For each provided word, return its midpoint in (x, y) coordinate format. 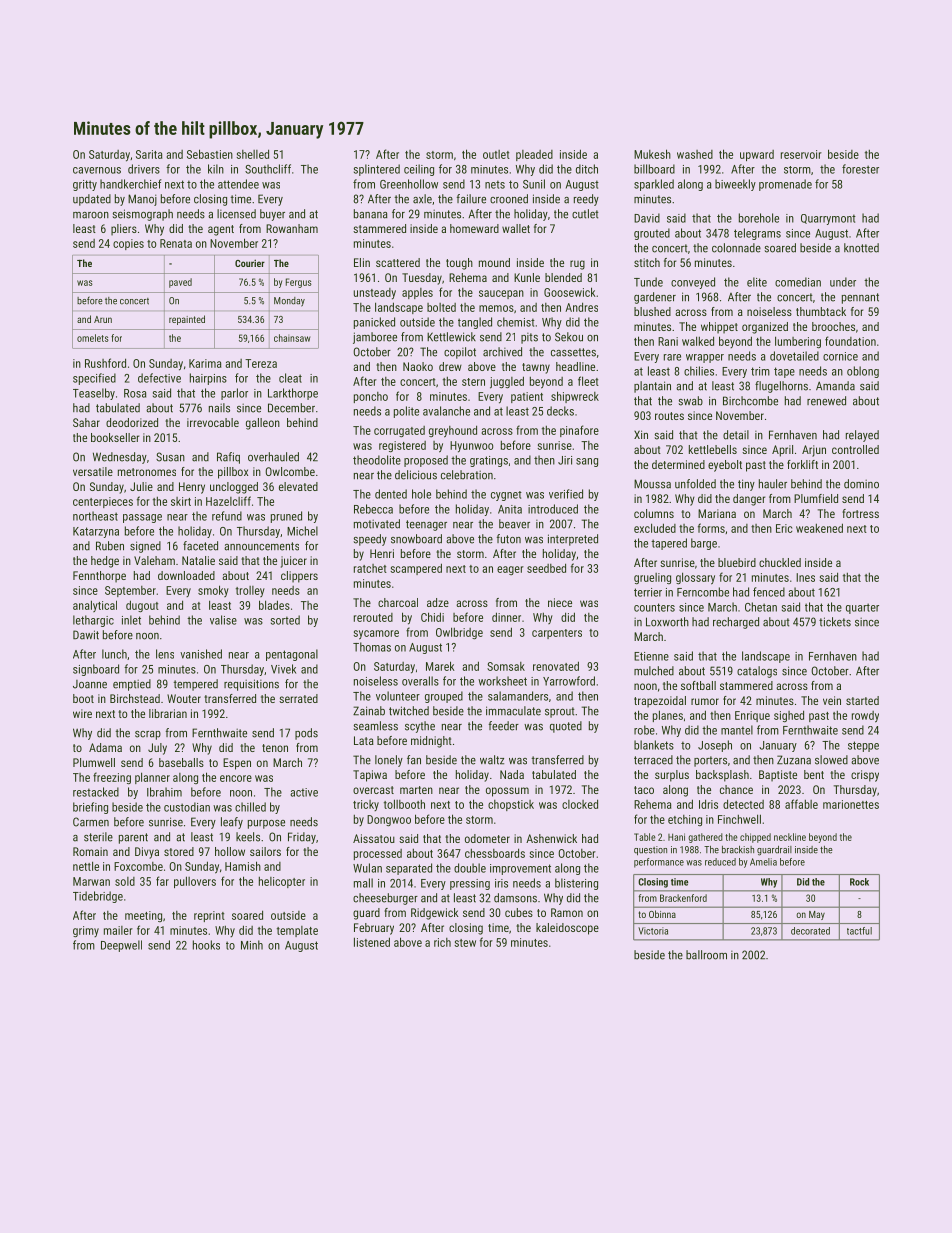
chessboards (495, 853)
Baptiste (778, 776)
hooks (206, 945)
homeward (474, 228)
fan (414, 760)
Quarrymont (828, 219)
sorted (285, 620)
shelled (252, 154)
